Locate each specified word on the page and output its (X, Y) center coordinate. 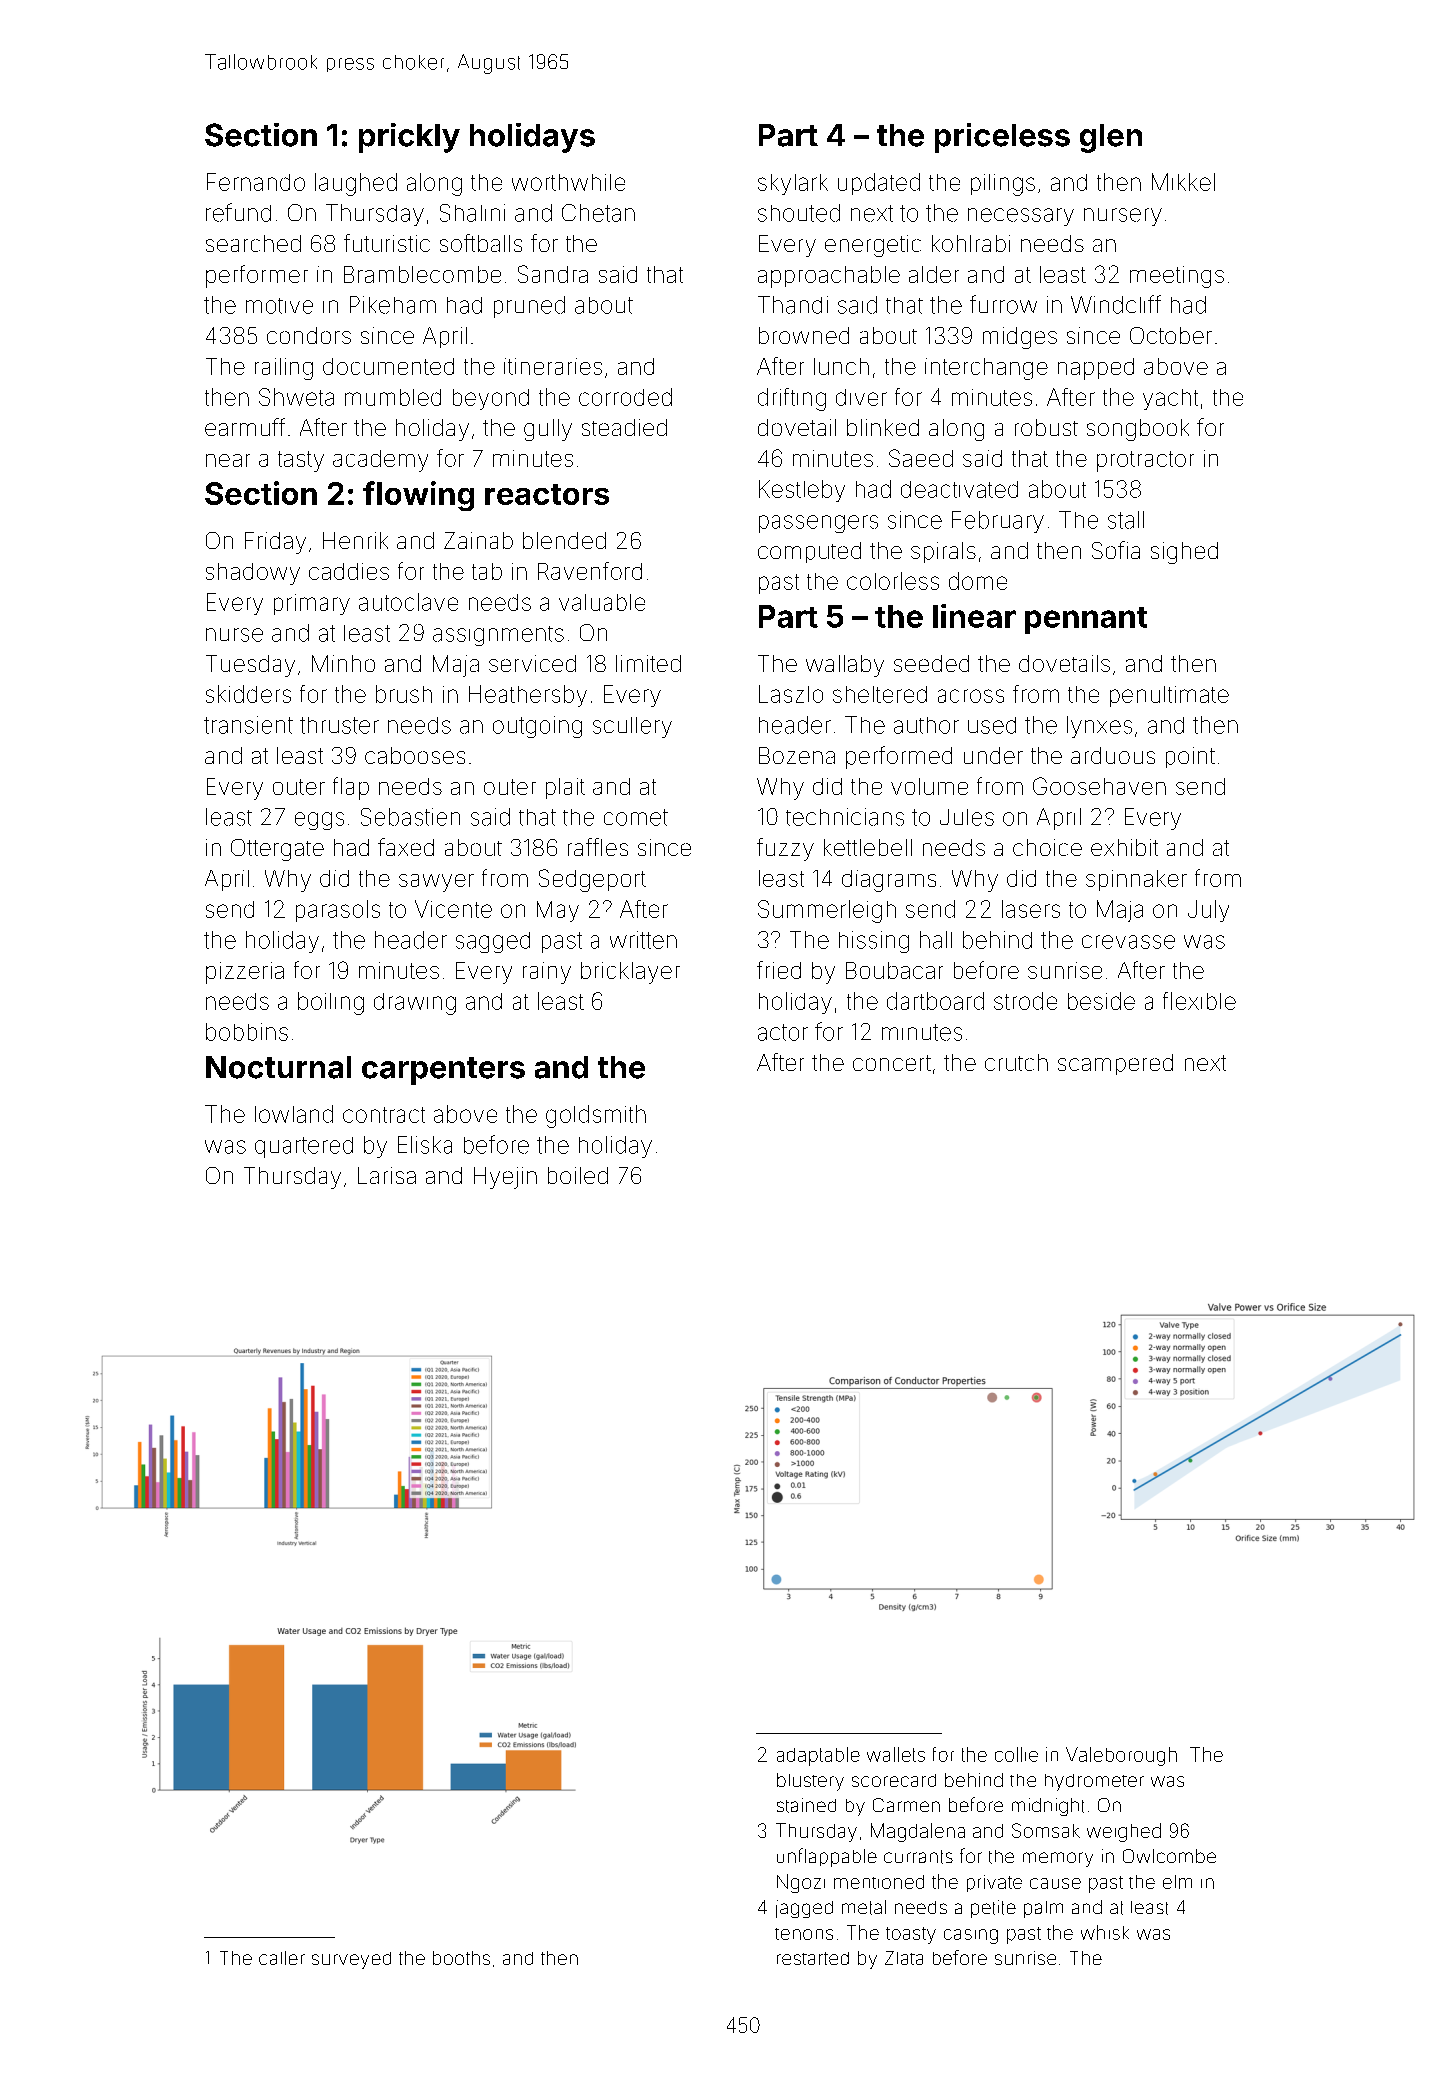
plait (565, 788)
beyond (491, 399)
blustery (810, 1782)
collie (1016, 1754)
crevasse (1128, 942)
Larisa (387, 1175)
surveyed (351, 1960)
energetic (873, 246)
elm (1177, 1882)
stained (806, 1805)
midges (1020, 338)
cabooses (415, 755)
